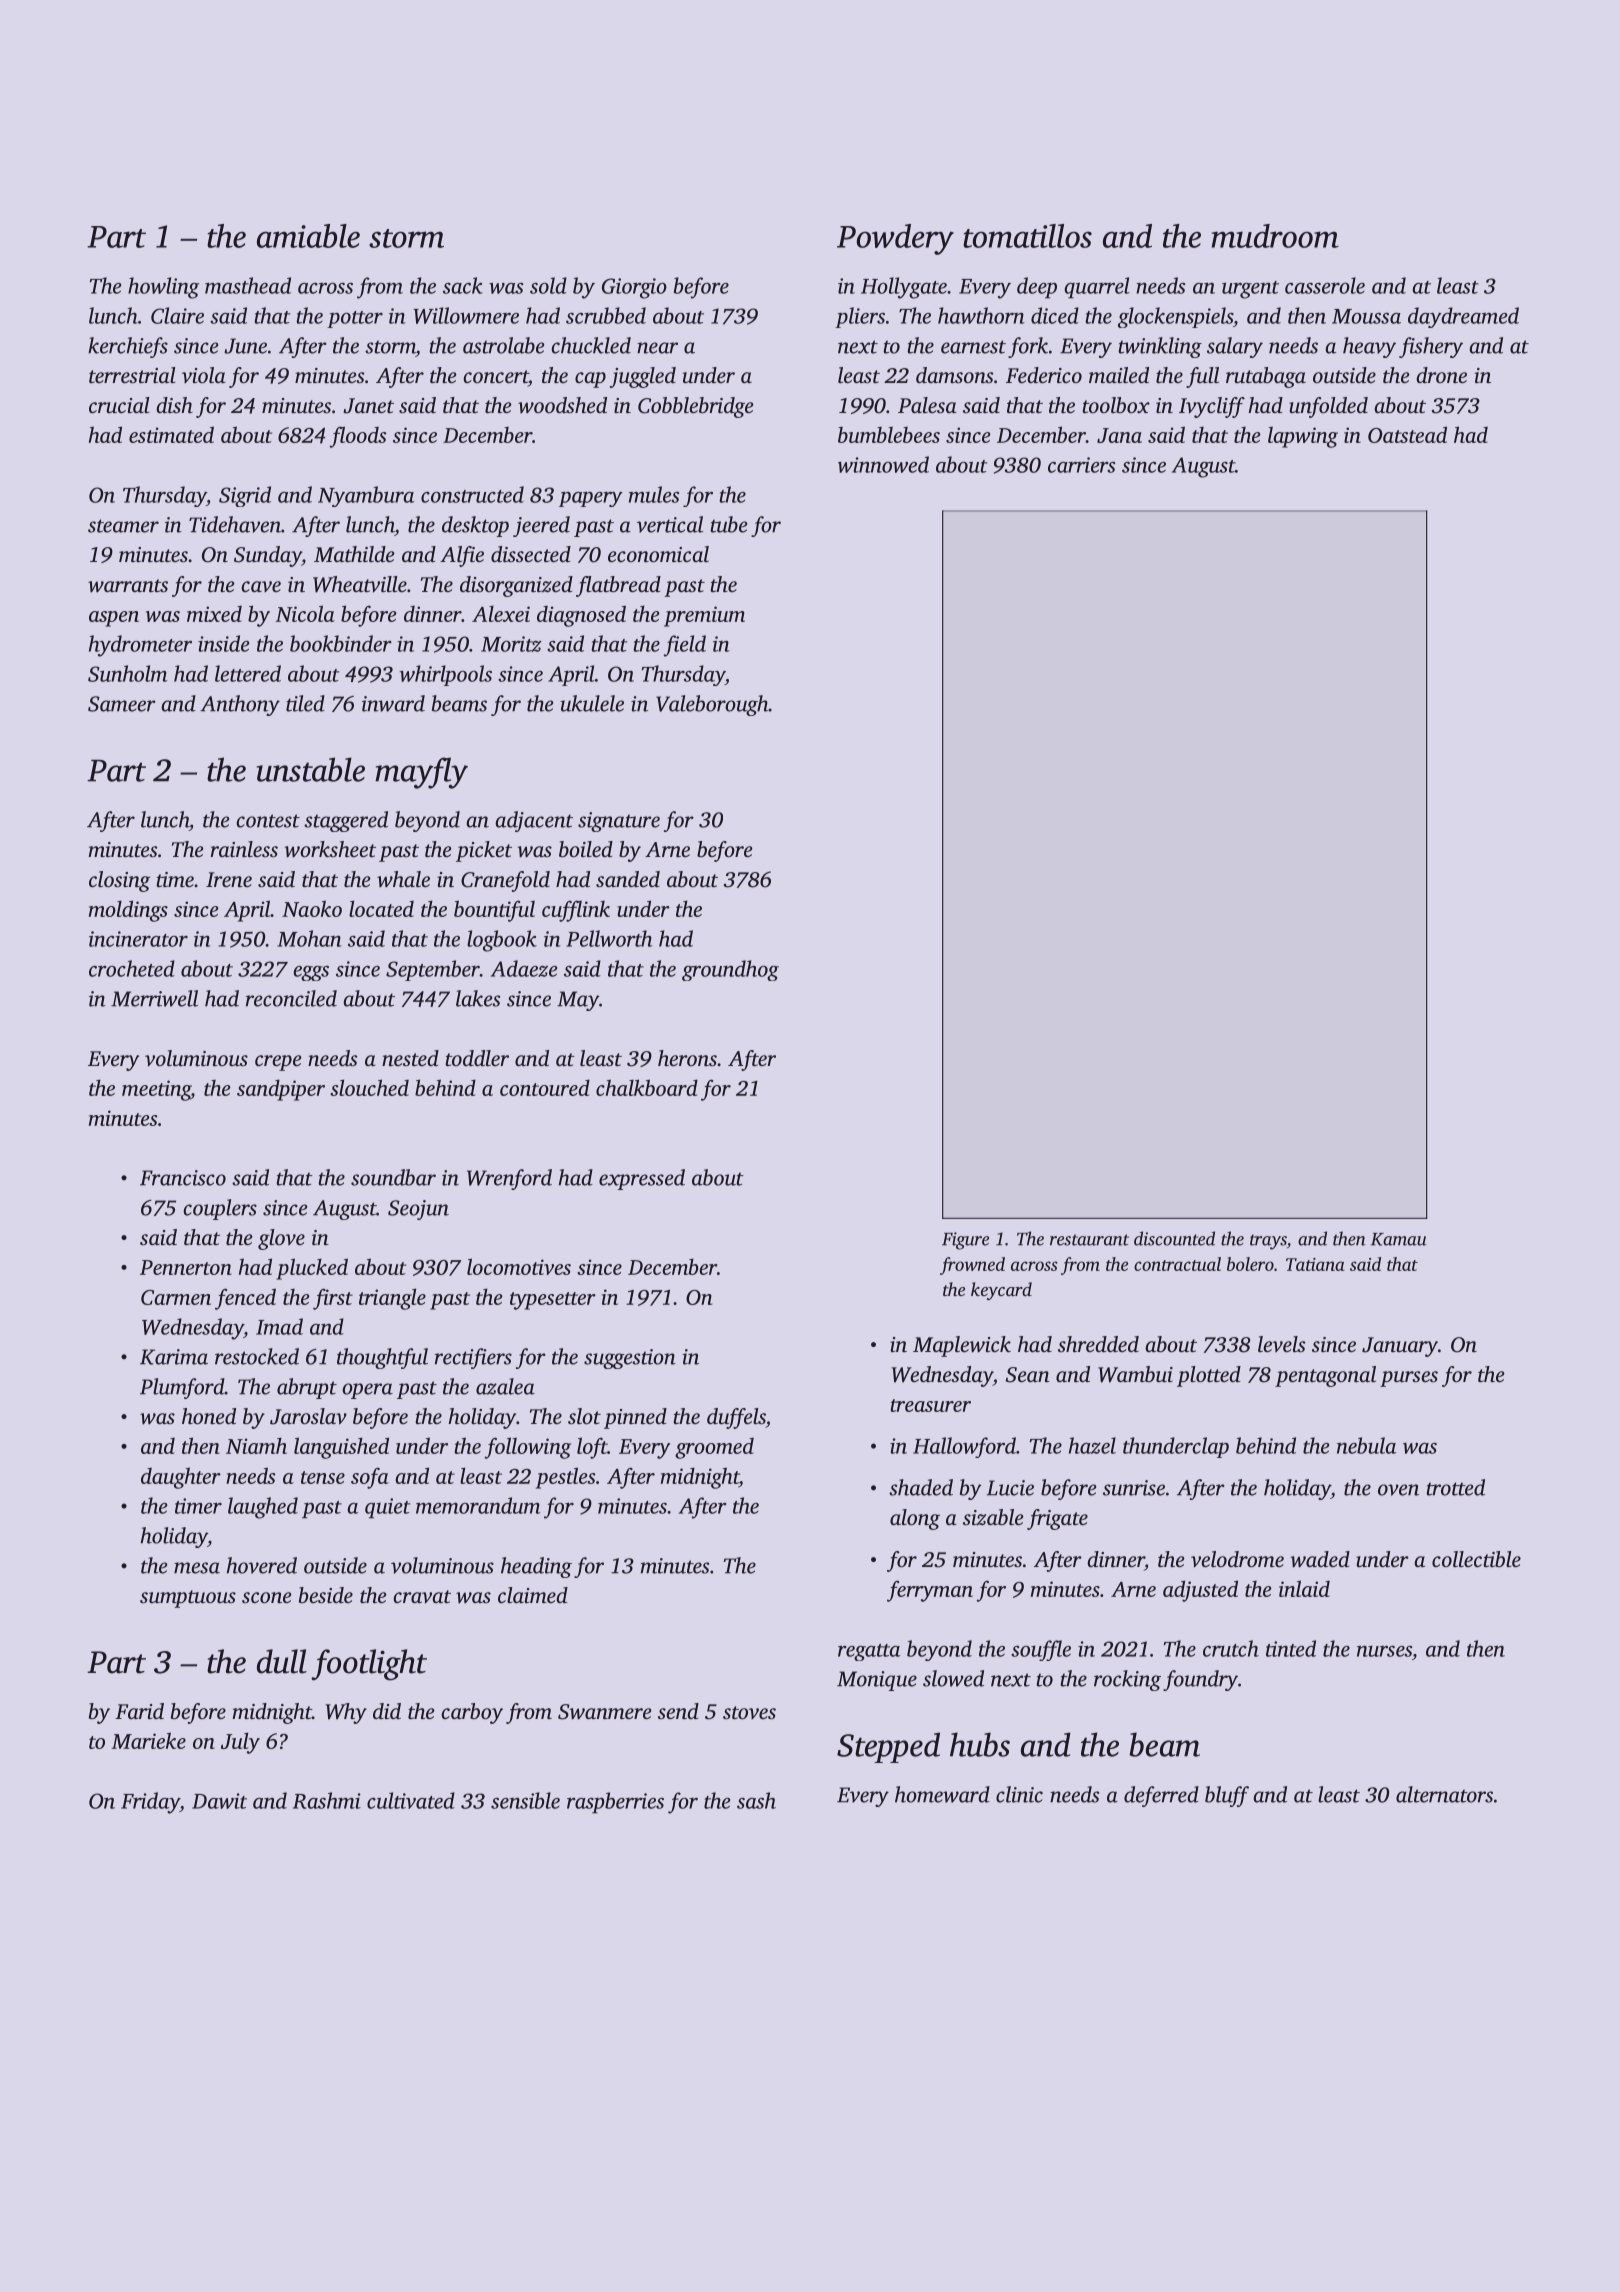  What do you see at coordinates (1303, 437) in the screenshot?
I see `lapwing` at bounding box center [1303, 437].
